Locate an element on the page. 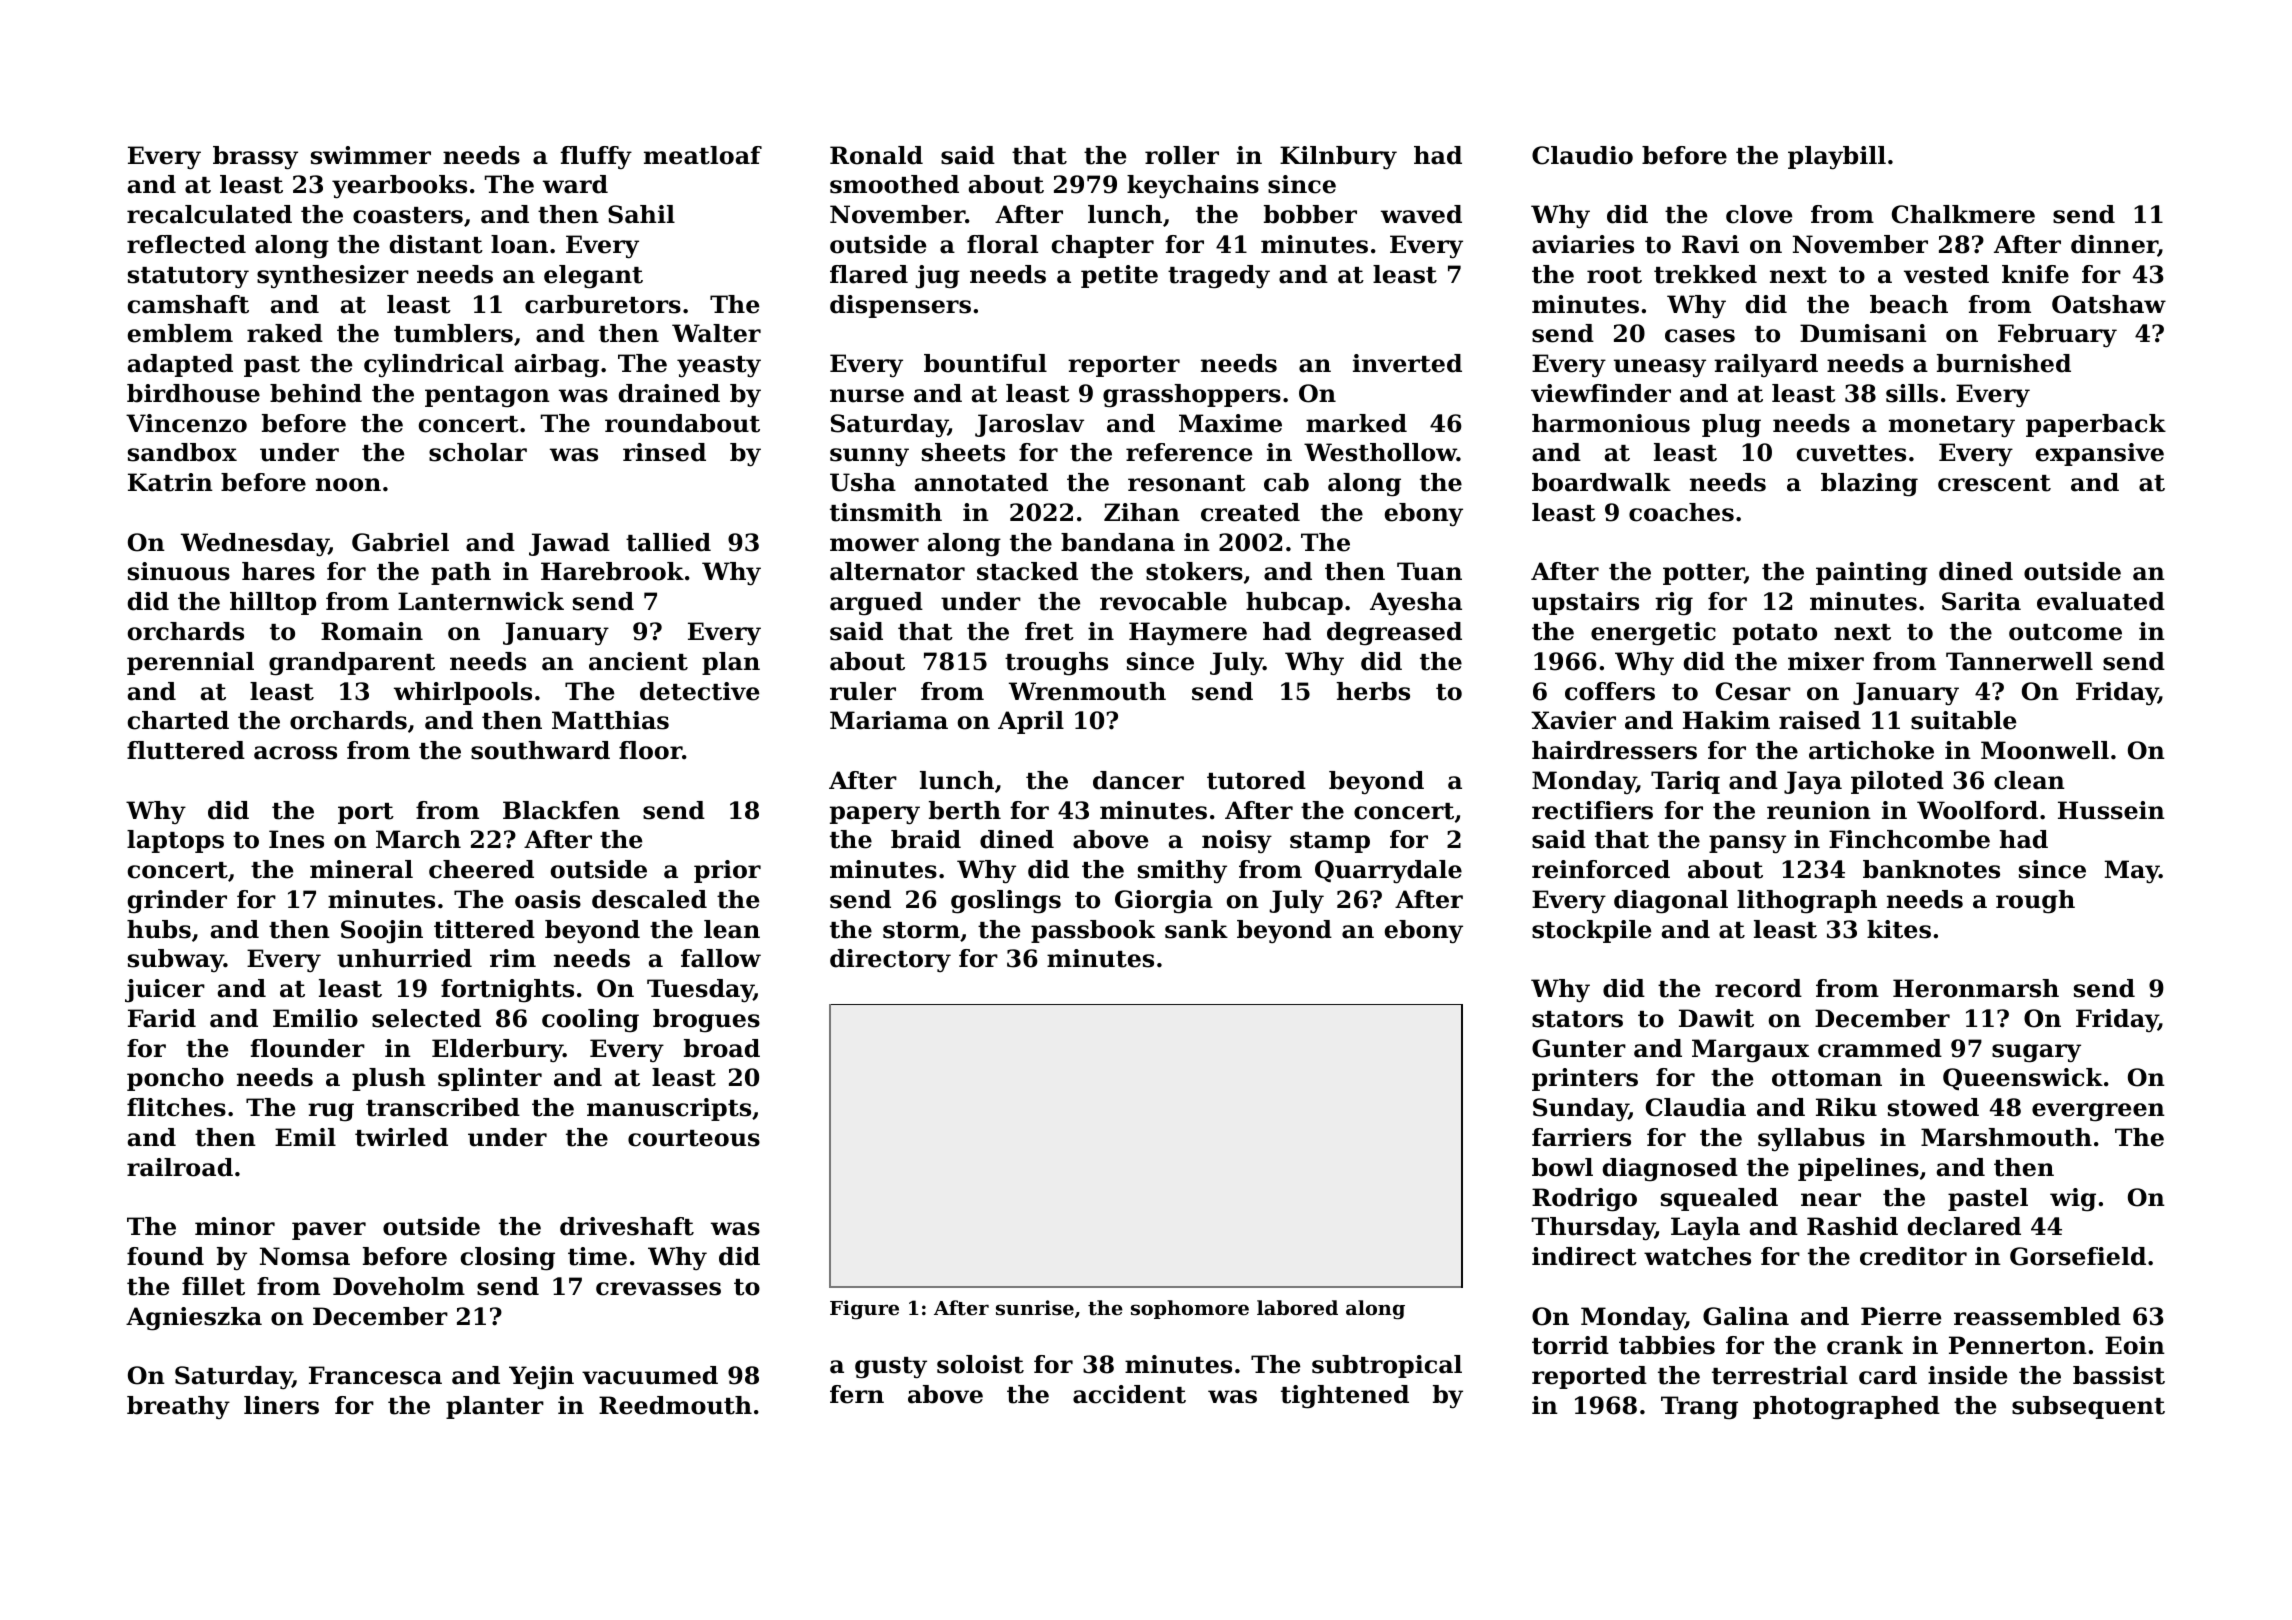 The image size is (2292, 1620). May is located at coordinates (2132, 872).
